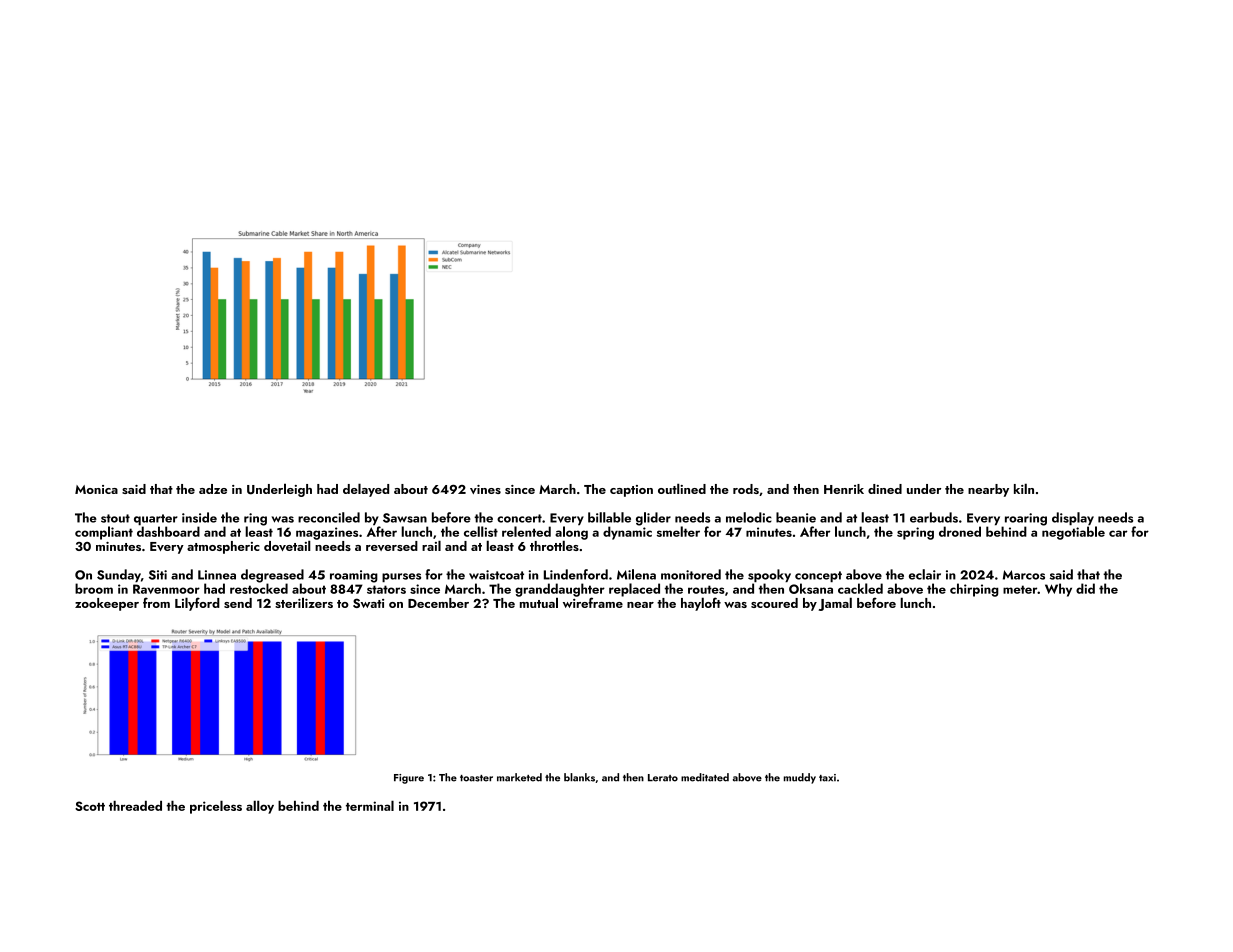 Image resolution: width=1233 pixels, height=952 pixels. What do you see at coordinates (96, 489) in the page?
I see `Monica` at bounding box center [96, 489].
